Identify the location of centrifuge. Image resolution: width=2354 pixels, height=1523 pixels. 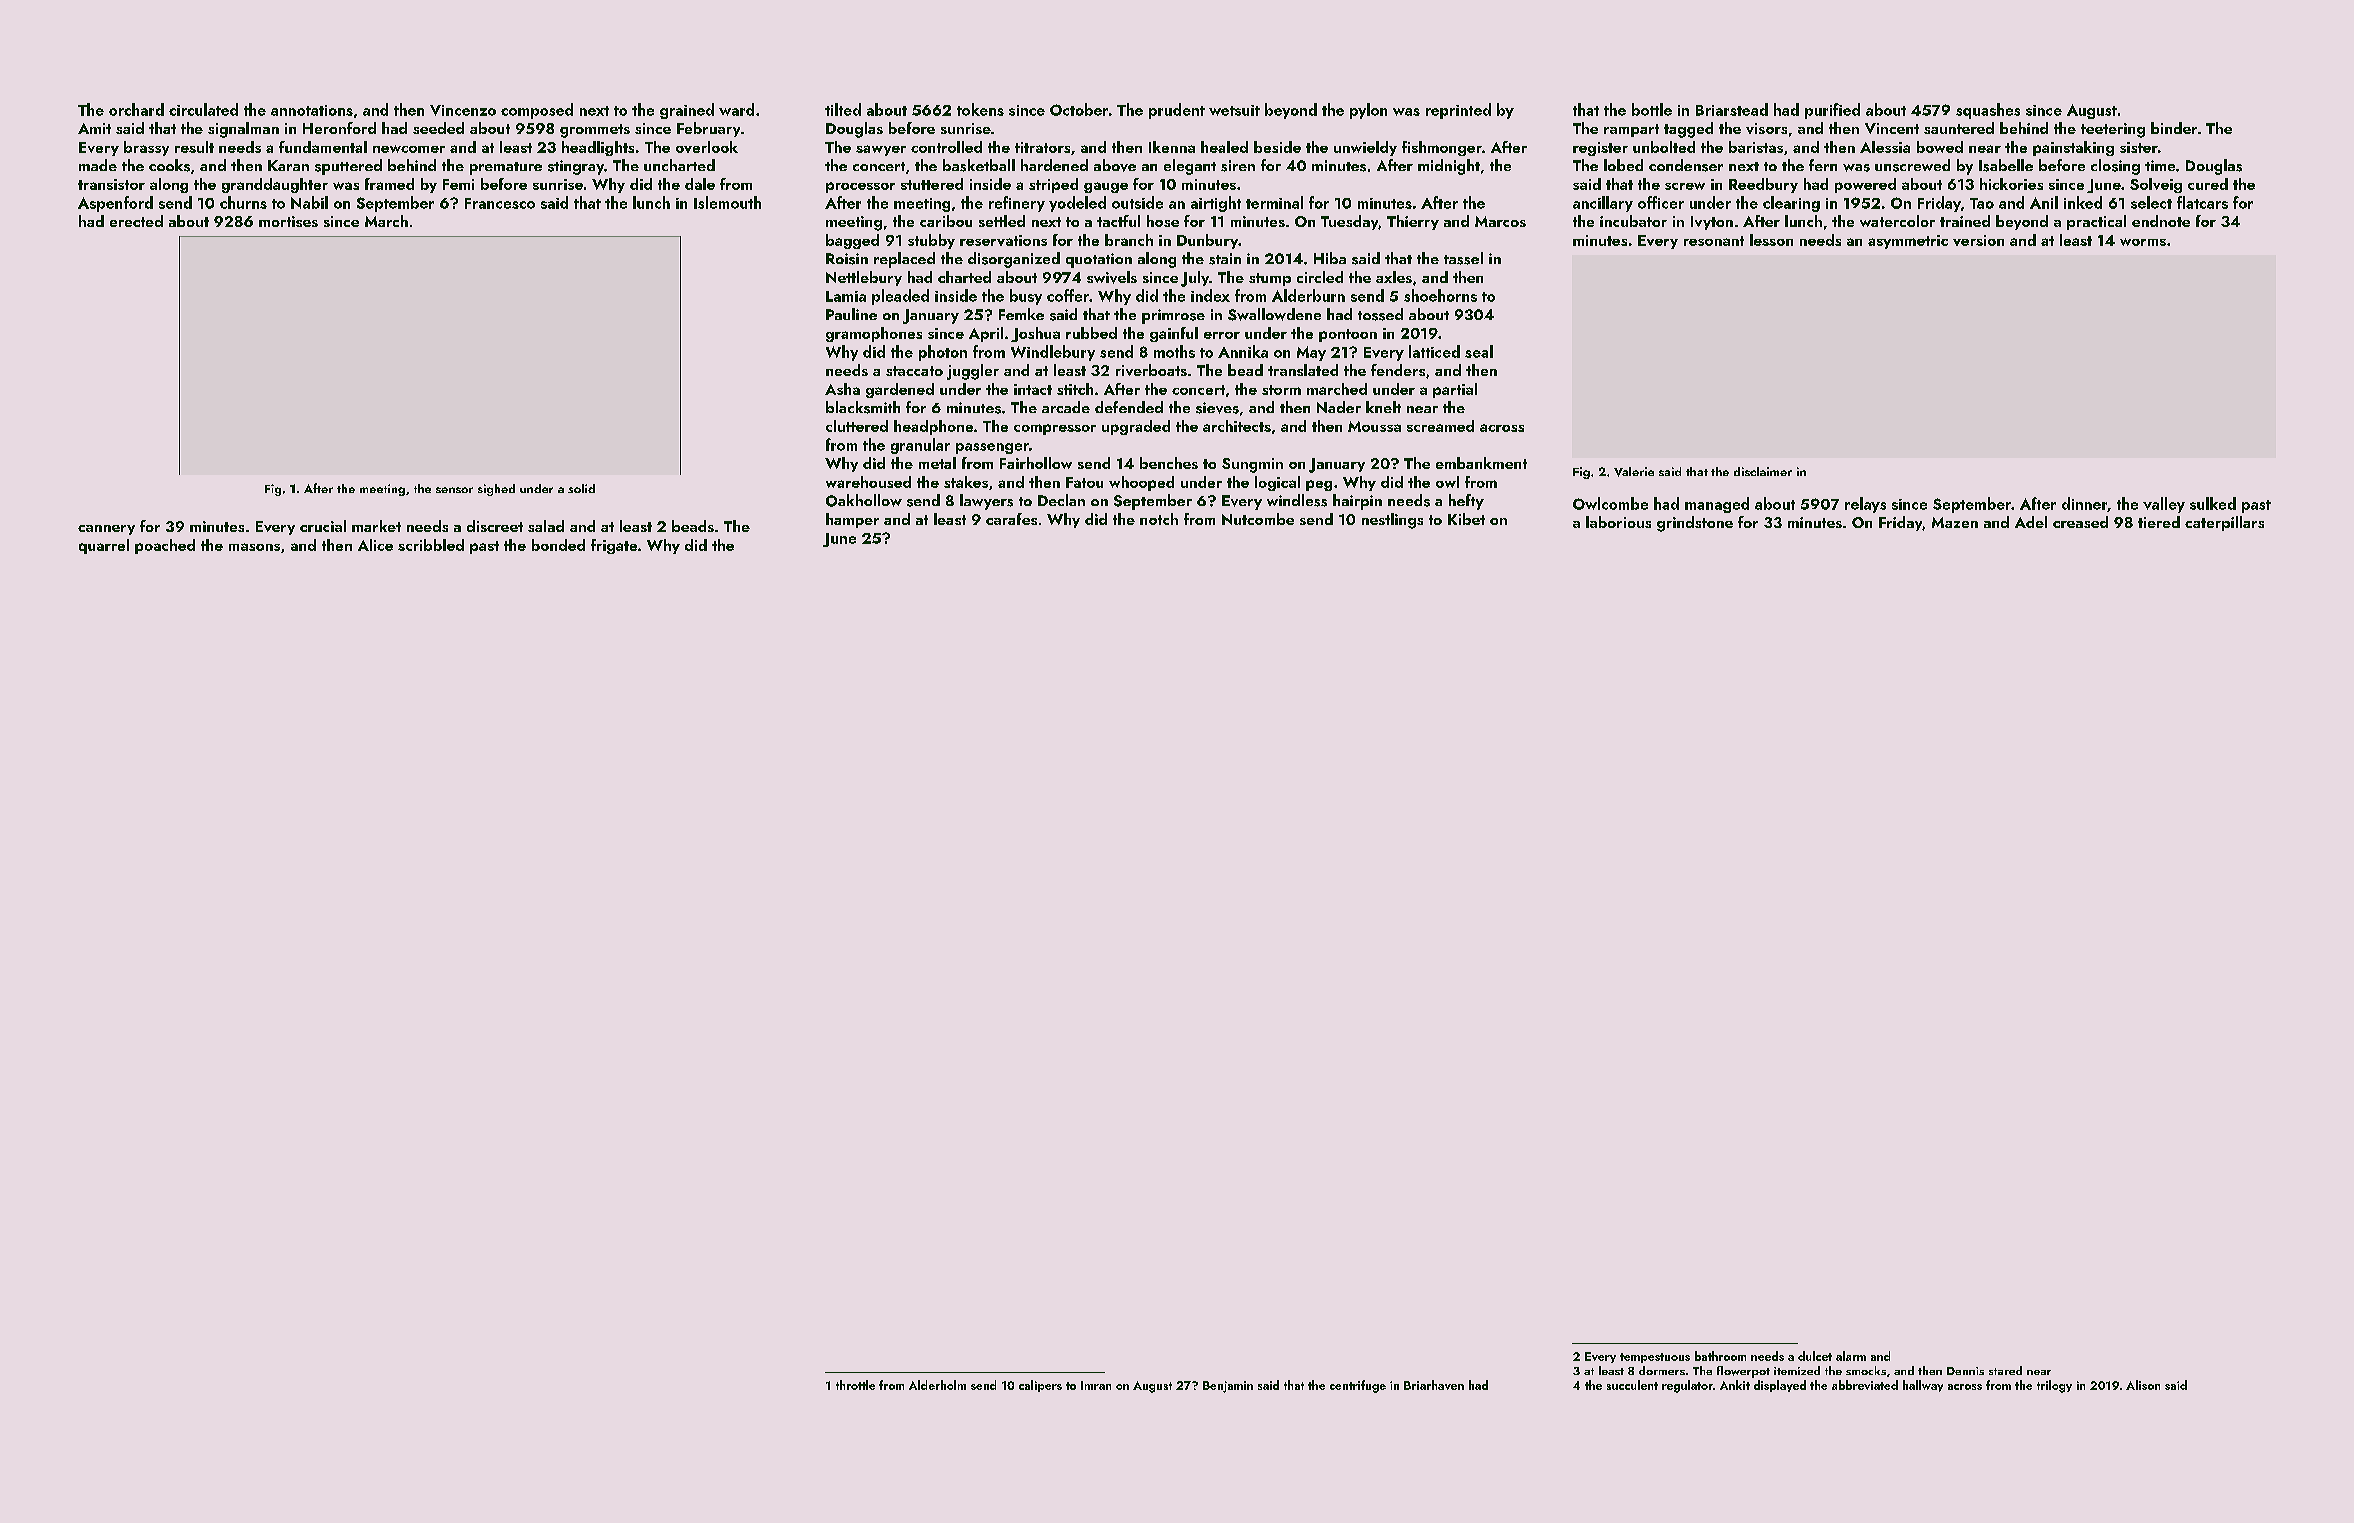
(1358, 1386).
